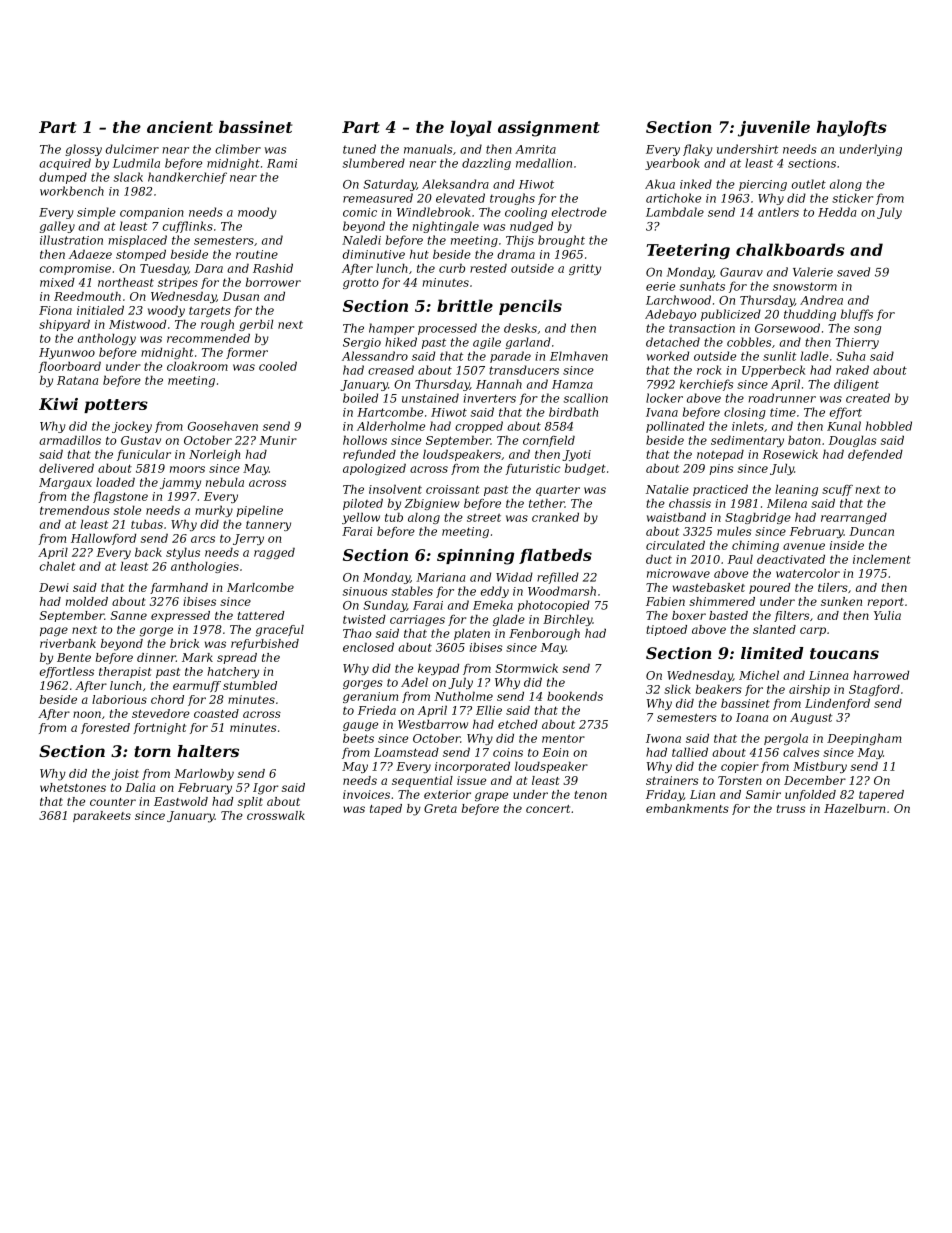  Describe the element at coordinates (678, 573) in the screenshot. I see `microwave` at that location.
